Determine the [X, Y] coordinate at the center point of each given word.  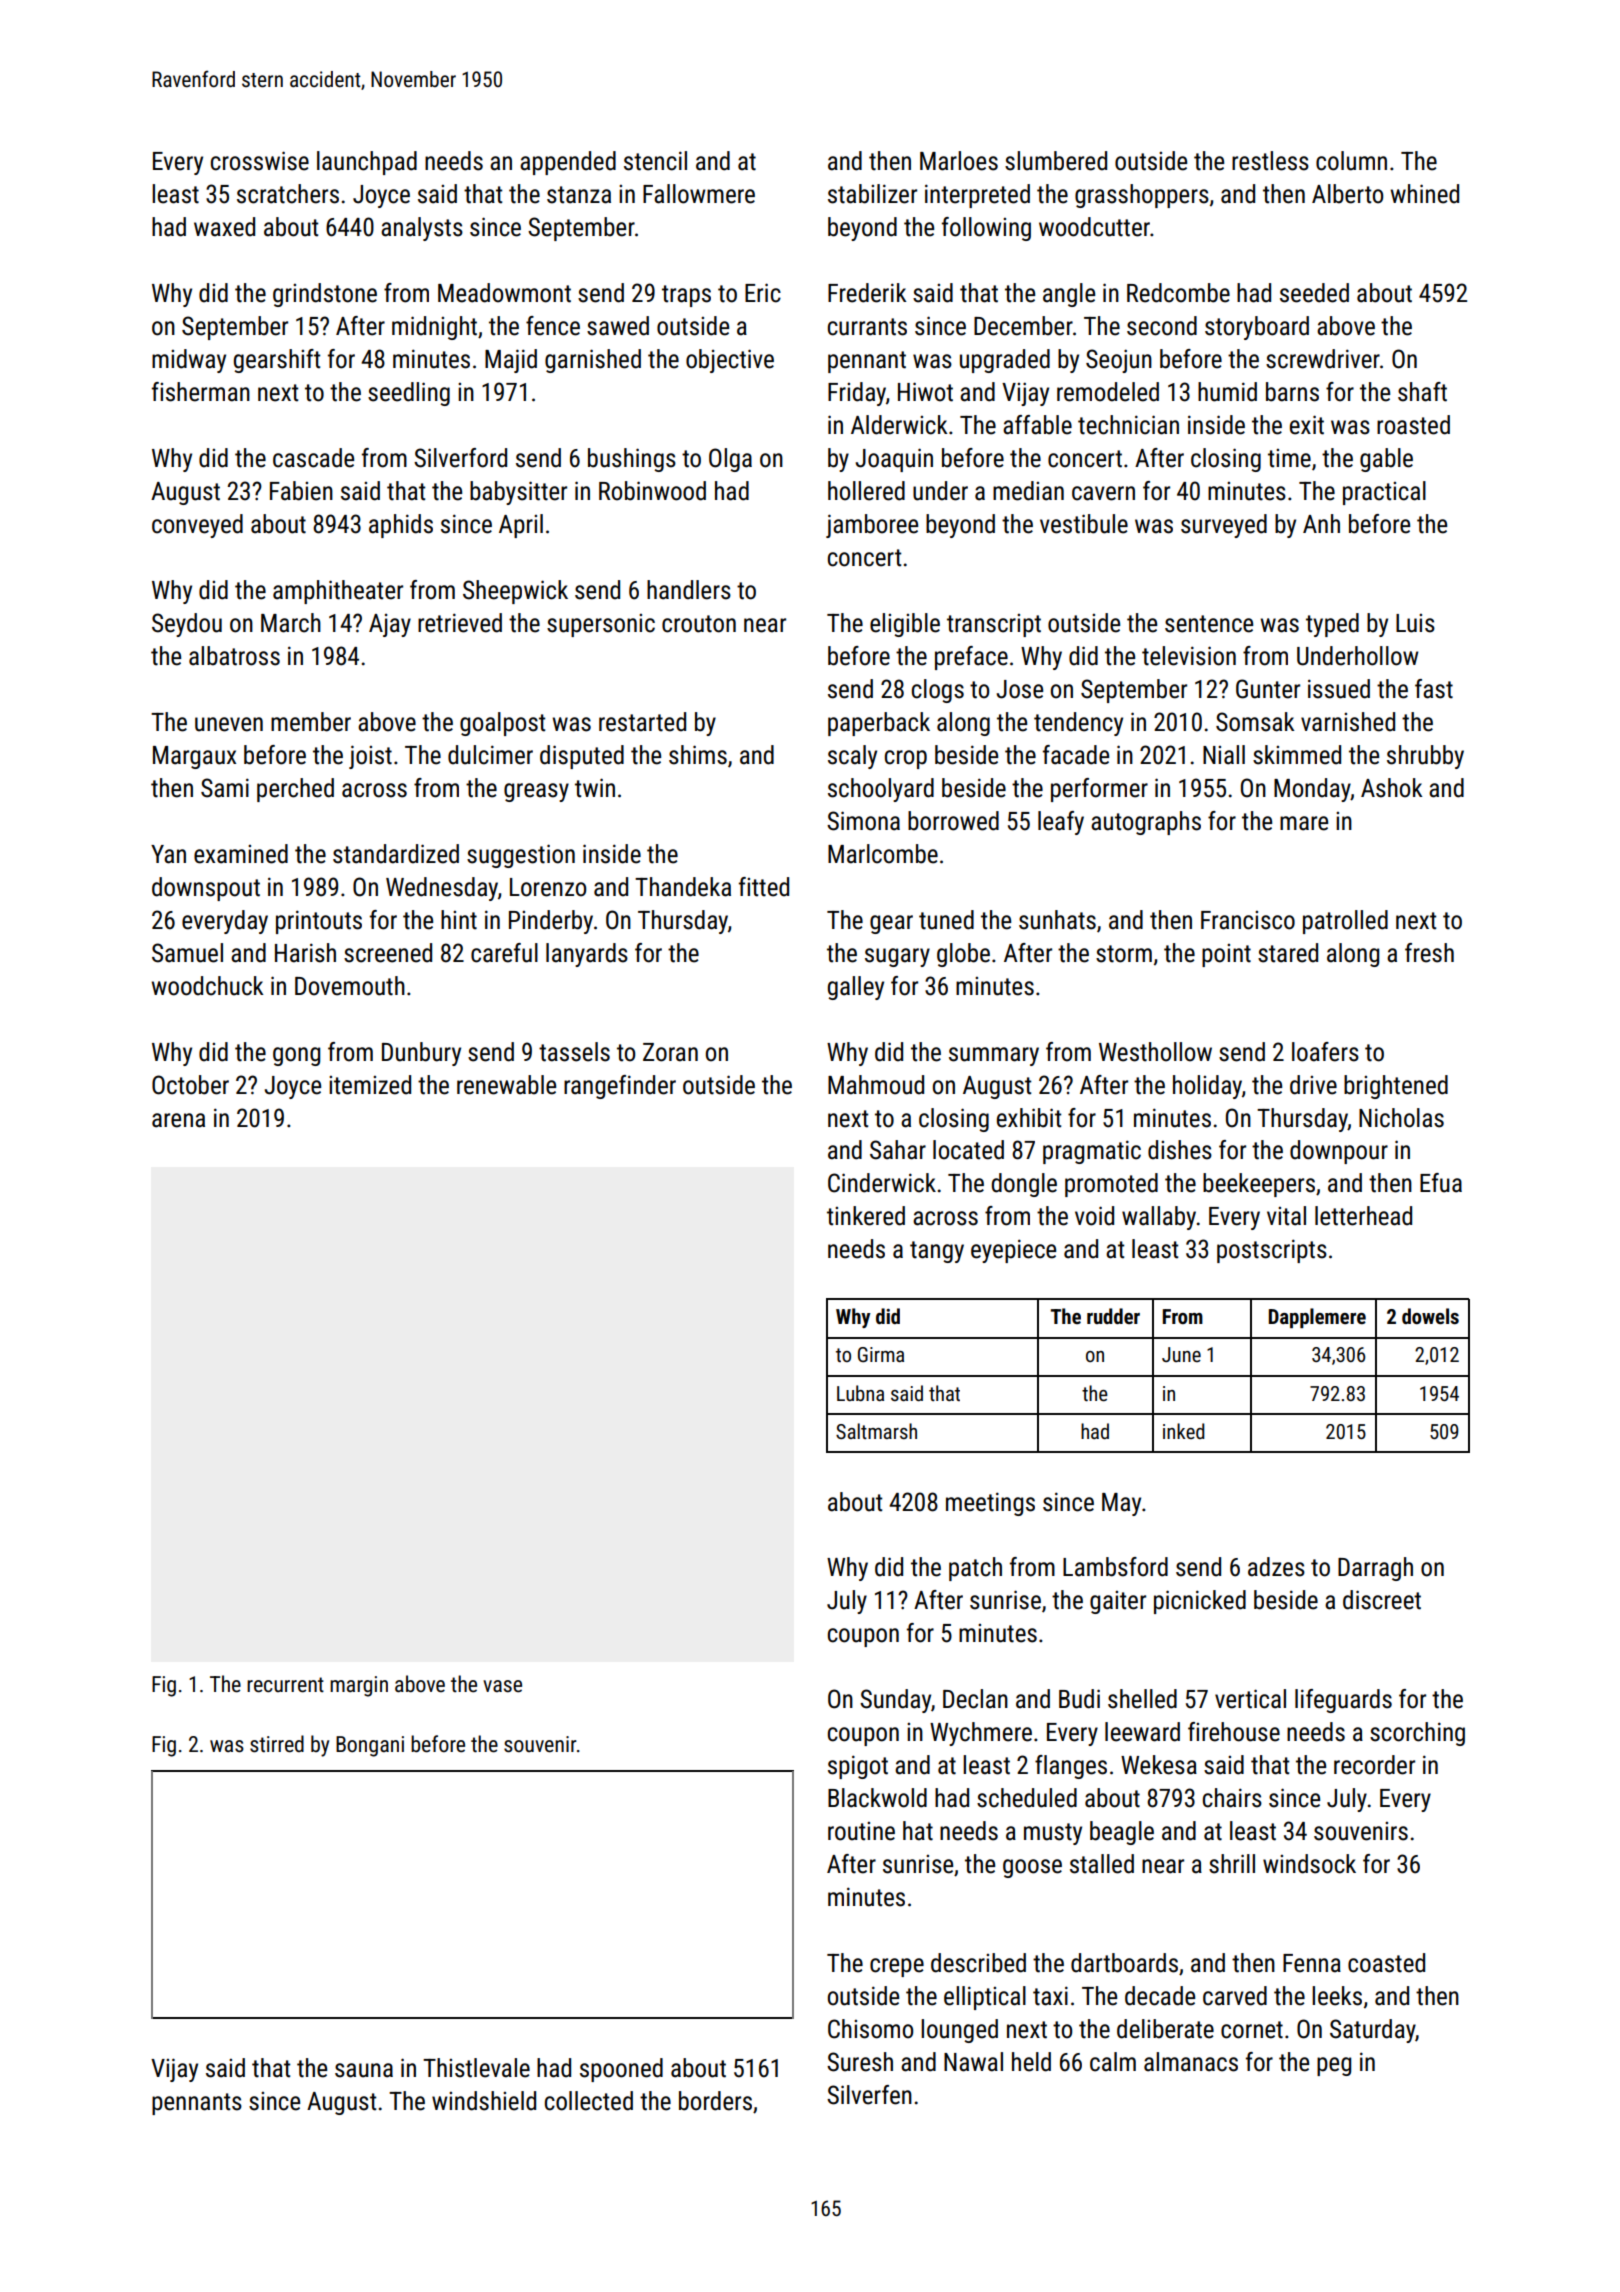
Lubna [860, 1393]
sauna [364, 2070]
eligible [905, 625]
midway [189, 361]
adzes [1276, 1567]
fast [1434, 689]
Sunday [895, 1701]
